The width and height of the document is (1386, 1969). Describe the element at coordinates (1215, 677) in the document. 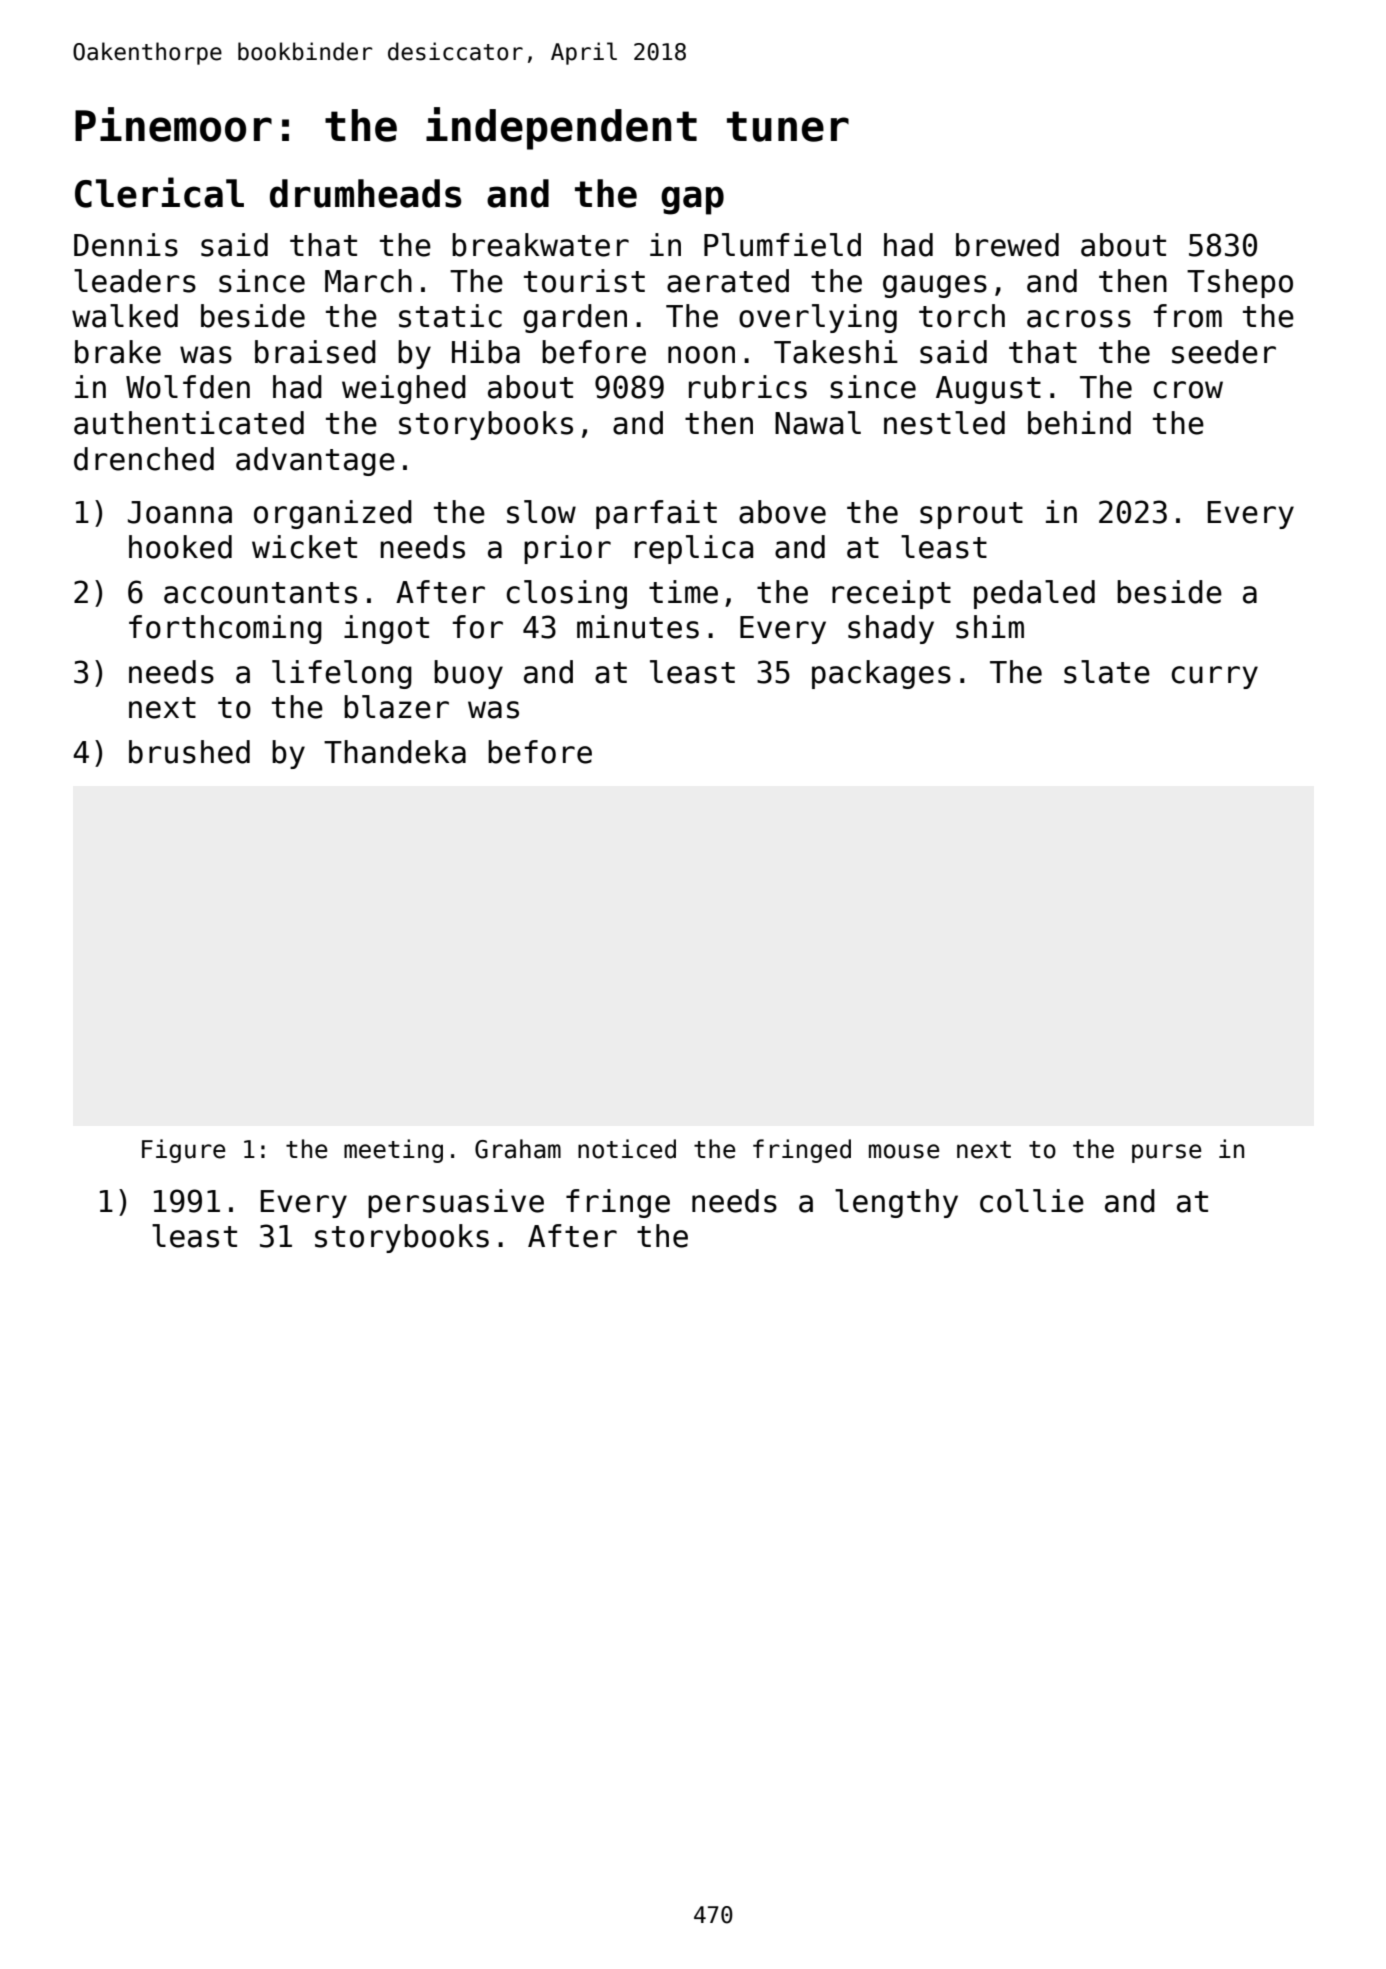

I see `curry` at that location.
